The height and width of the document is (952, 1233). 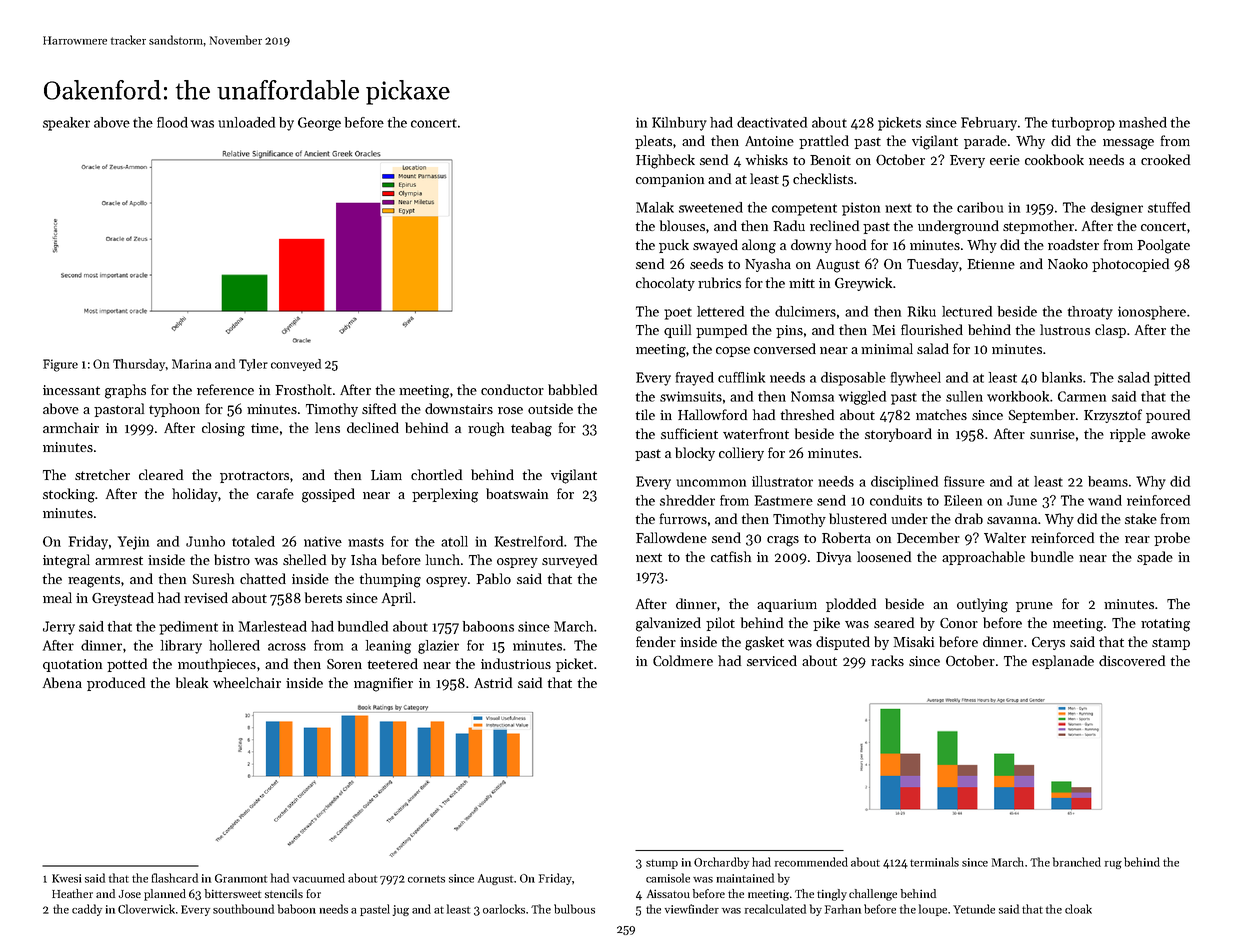 I want to click on chocolaty, so click(x=665, y=284).
